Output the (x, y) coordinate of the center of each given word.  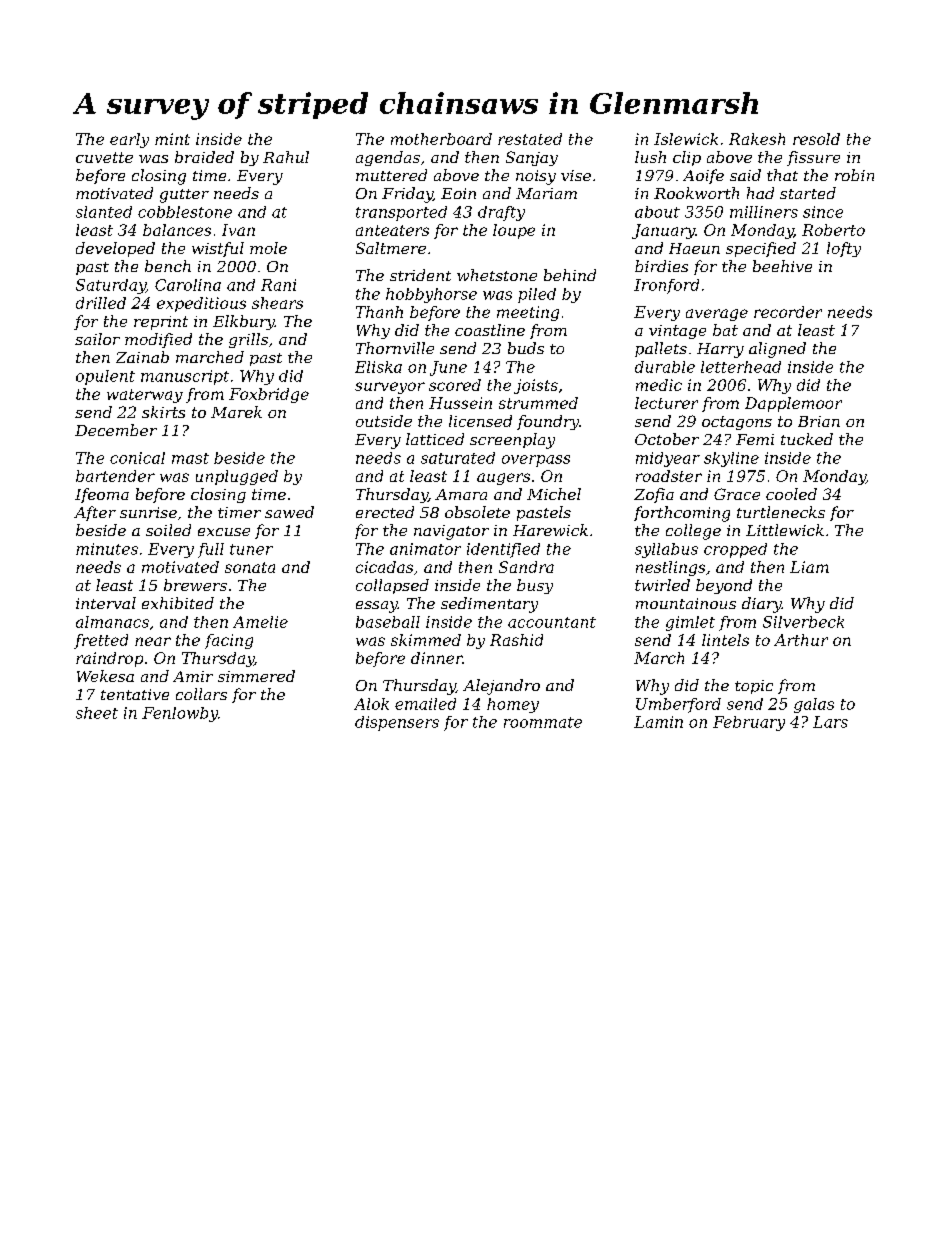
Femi (755, 439)
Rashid (516, 640)
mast (190, 458)
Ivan (238, 230)
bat (725, 330)
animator (425, 549)
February (749, 723)
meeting (528, 313)
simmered (256, 676)
